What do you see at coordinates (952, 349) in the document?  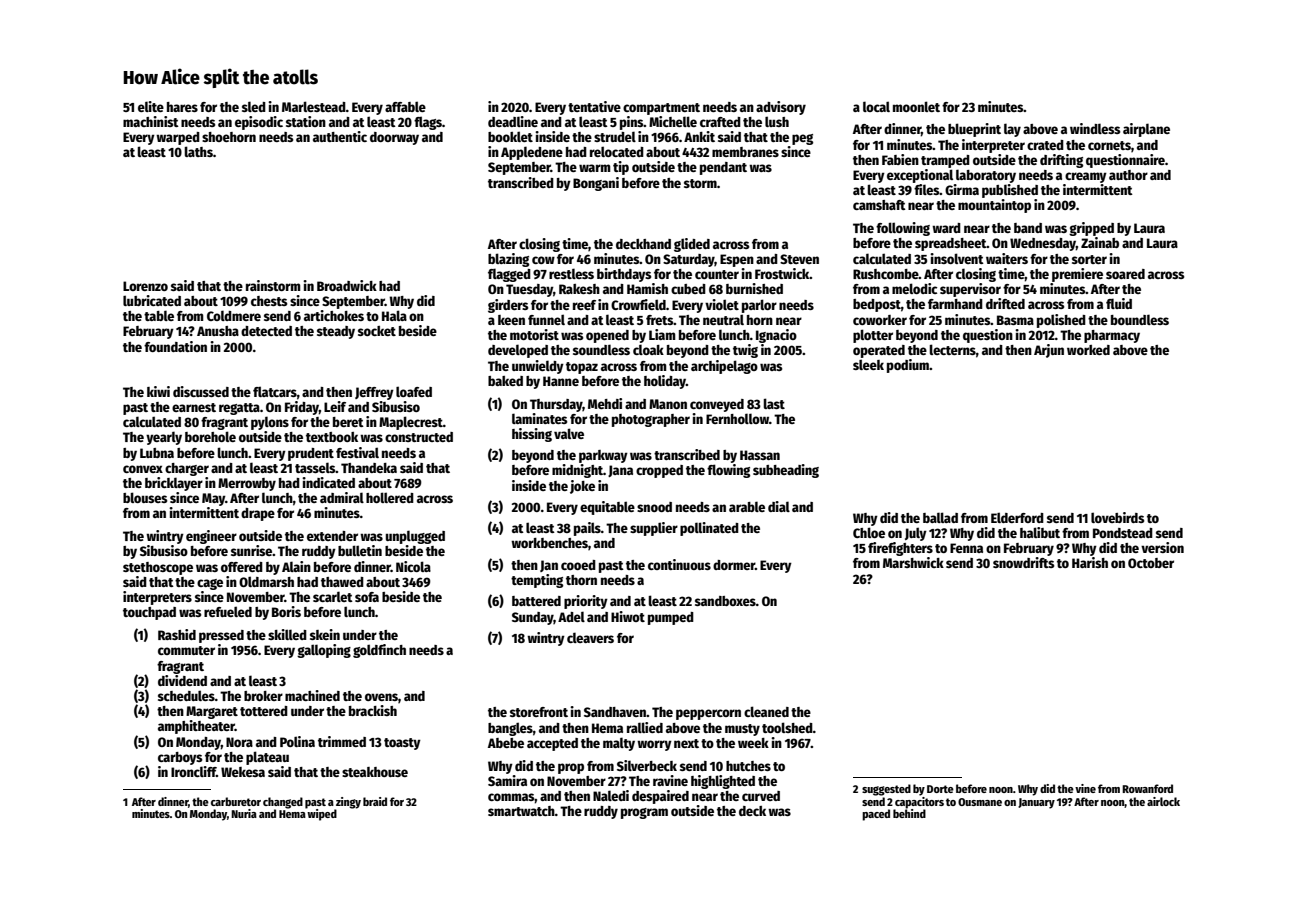 I see `lecterns` at bounding box center [952, 349].
